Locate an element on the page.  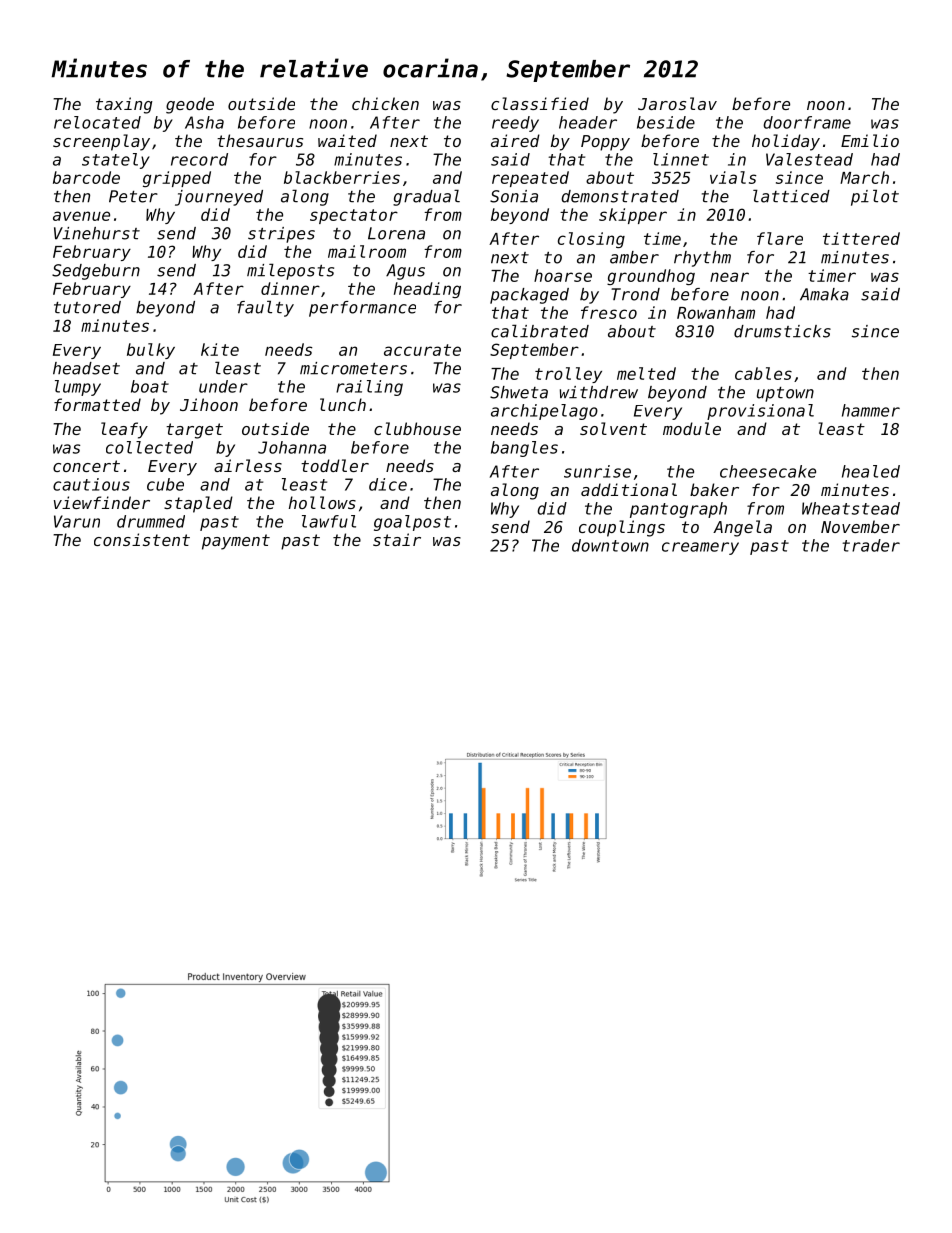
stapled is located at coordinates (198, 504).
